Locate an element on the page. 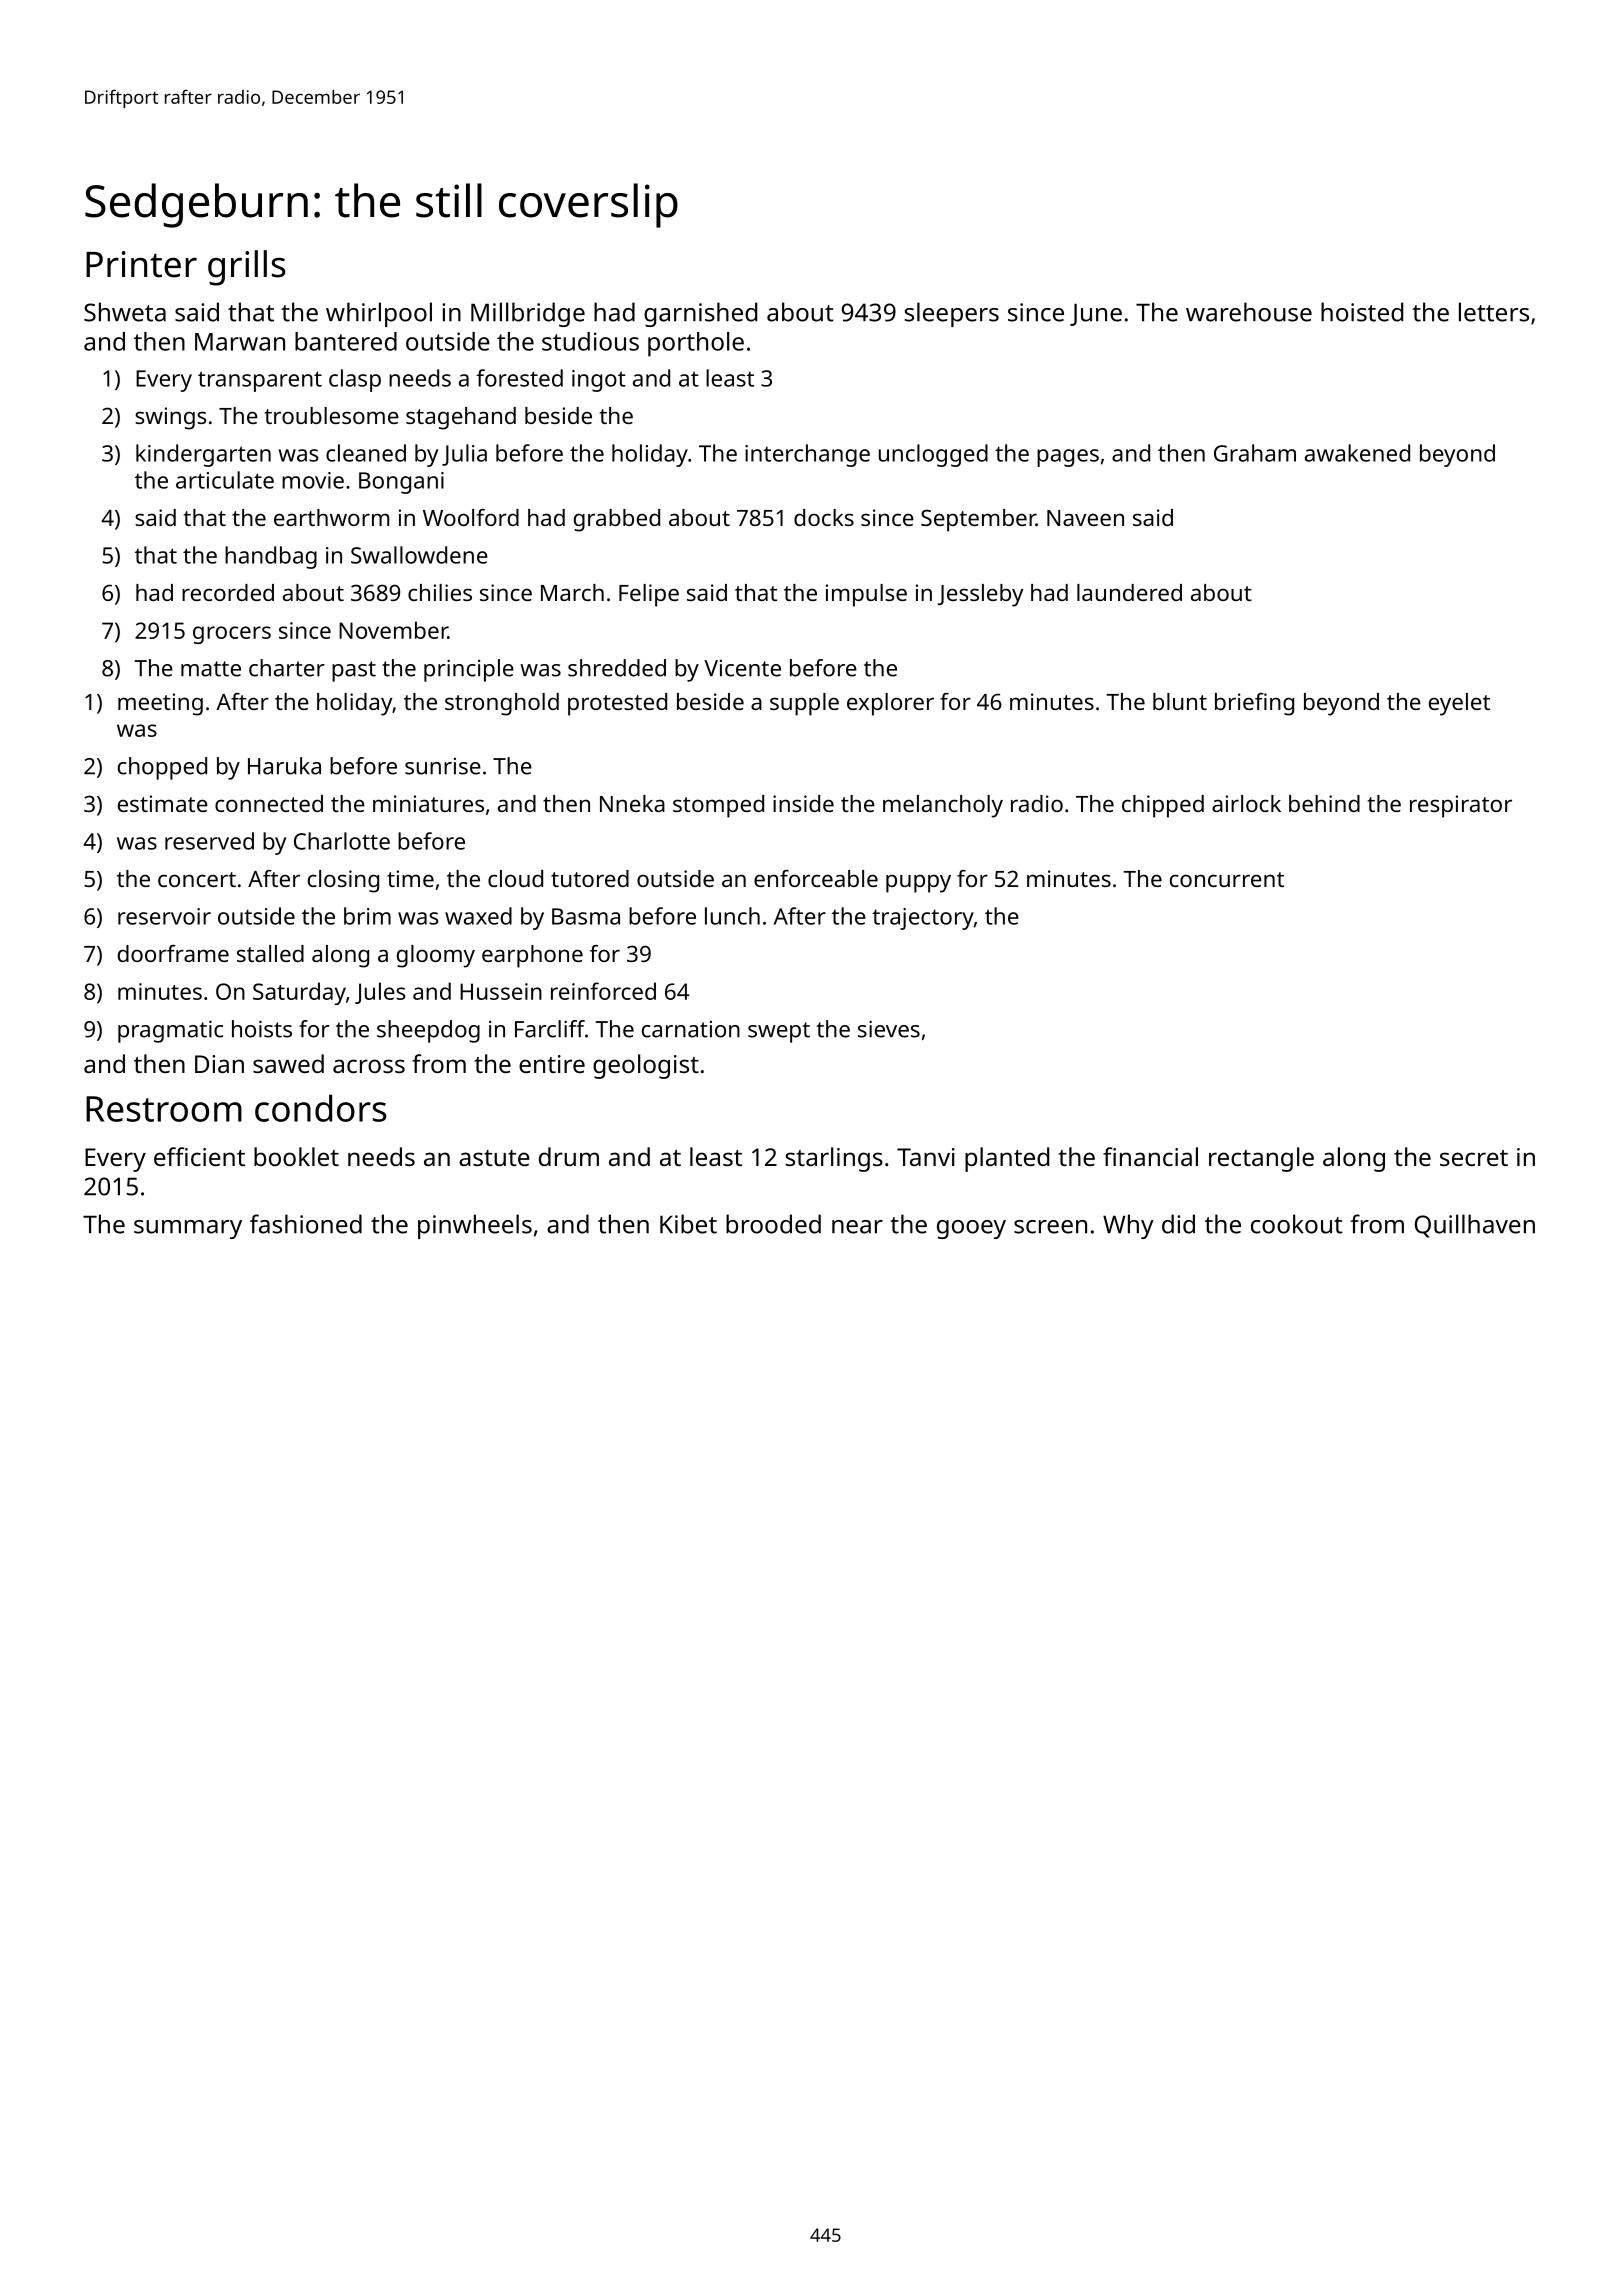 This page has width=1620, height=2292. impulse is located at coordinates (866, 595).
